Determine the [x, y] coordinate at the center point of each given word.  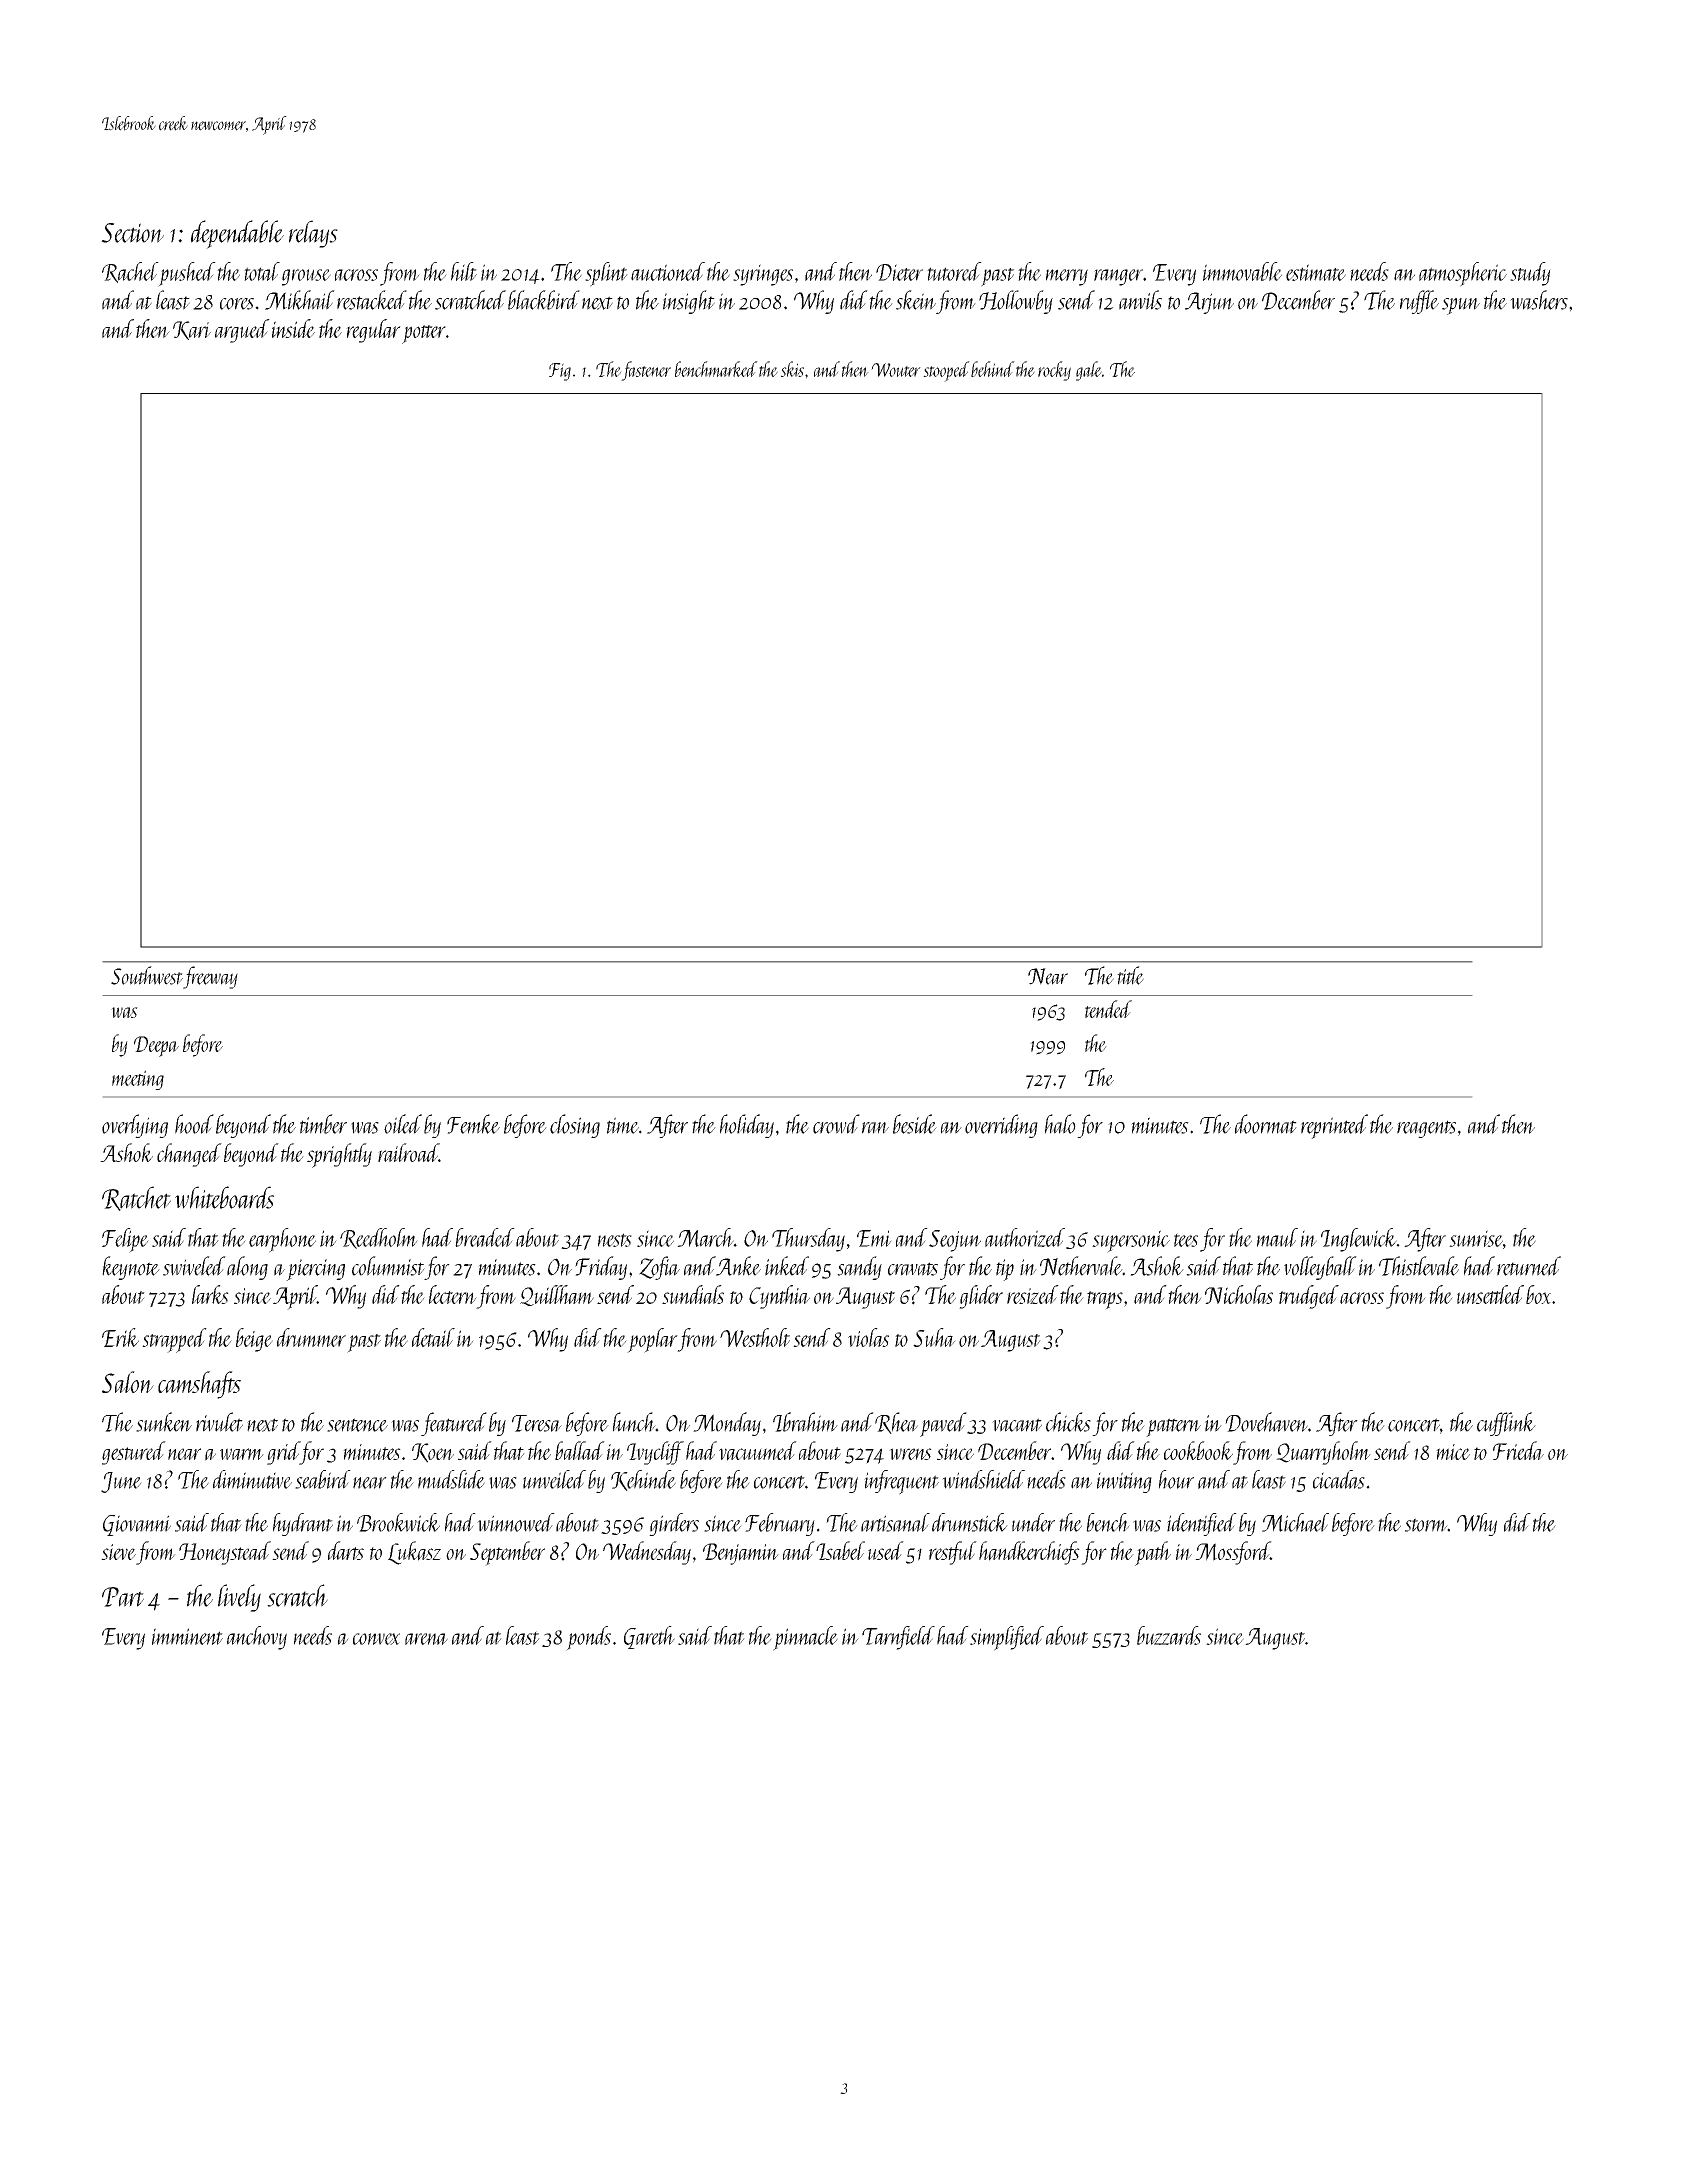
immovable [1242, 271]
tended [1108, 1009]
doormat [1266, 1124]
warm [242, 1454]
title [1130, 975]
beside [915, 1124]
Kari [192, 330]
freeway [210, 977]
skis [792, 369]
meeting [138, 1080]
